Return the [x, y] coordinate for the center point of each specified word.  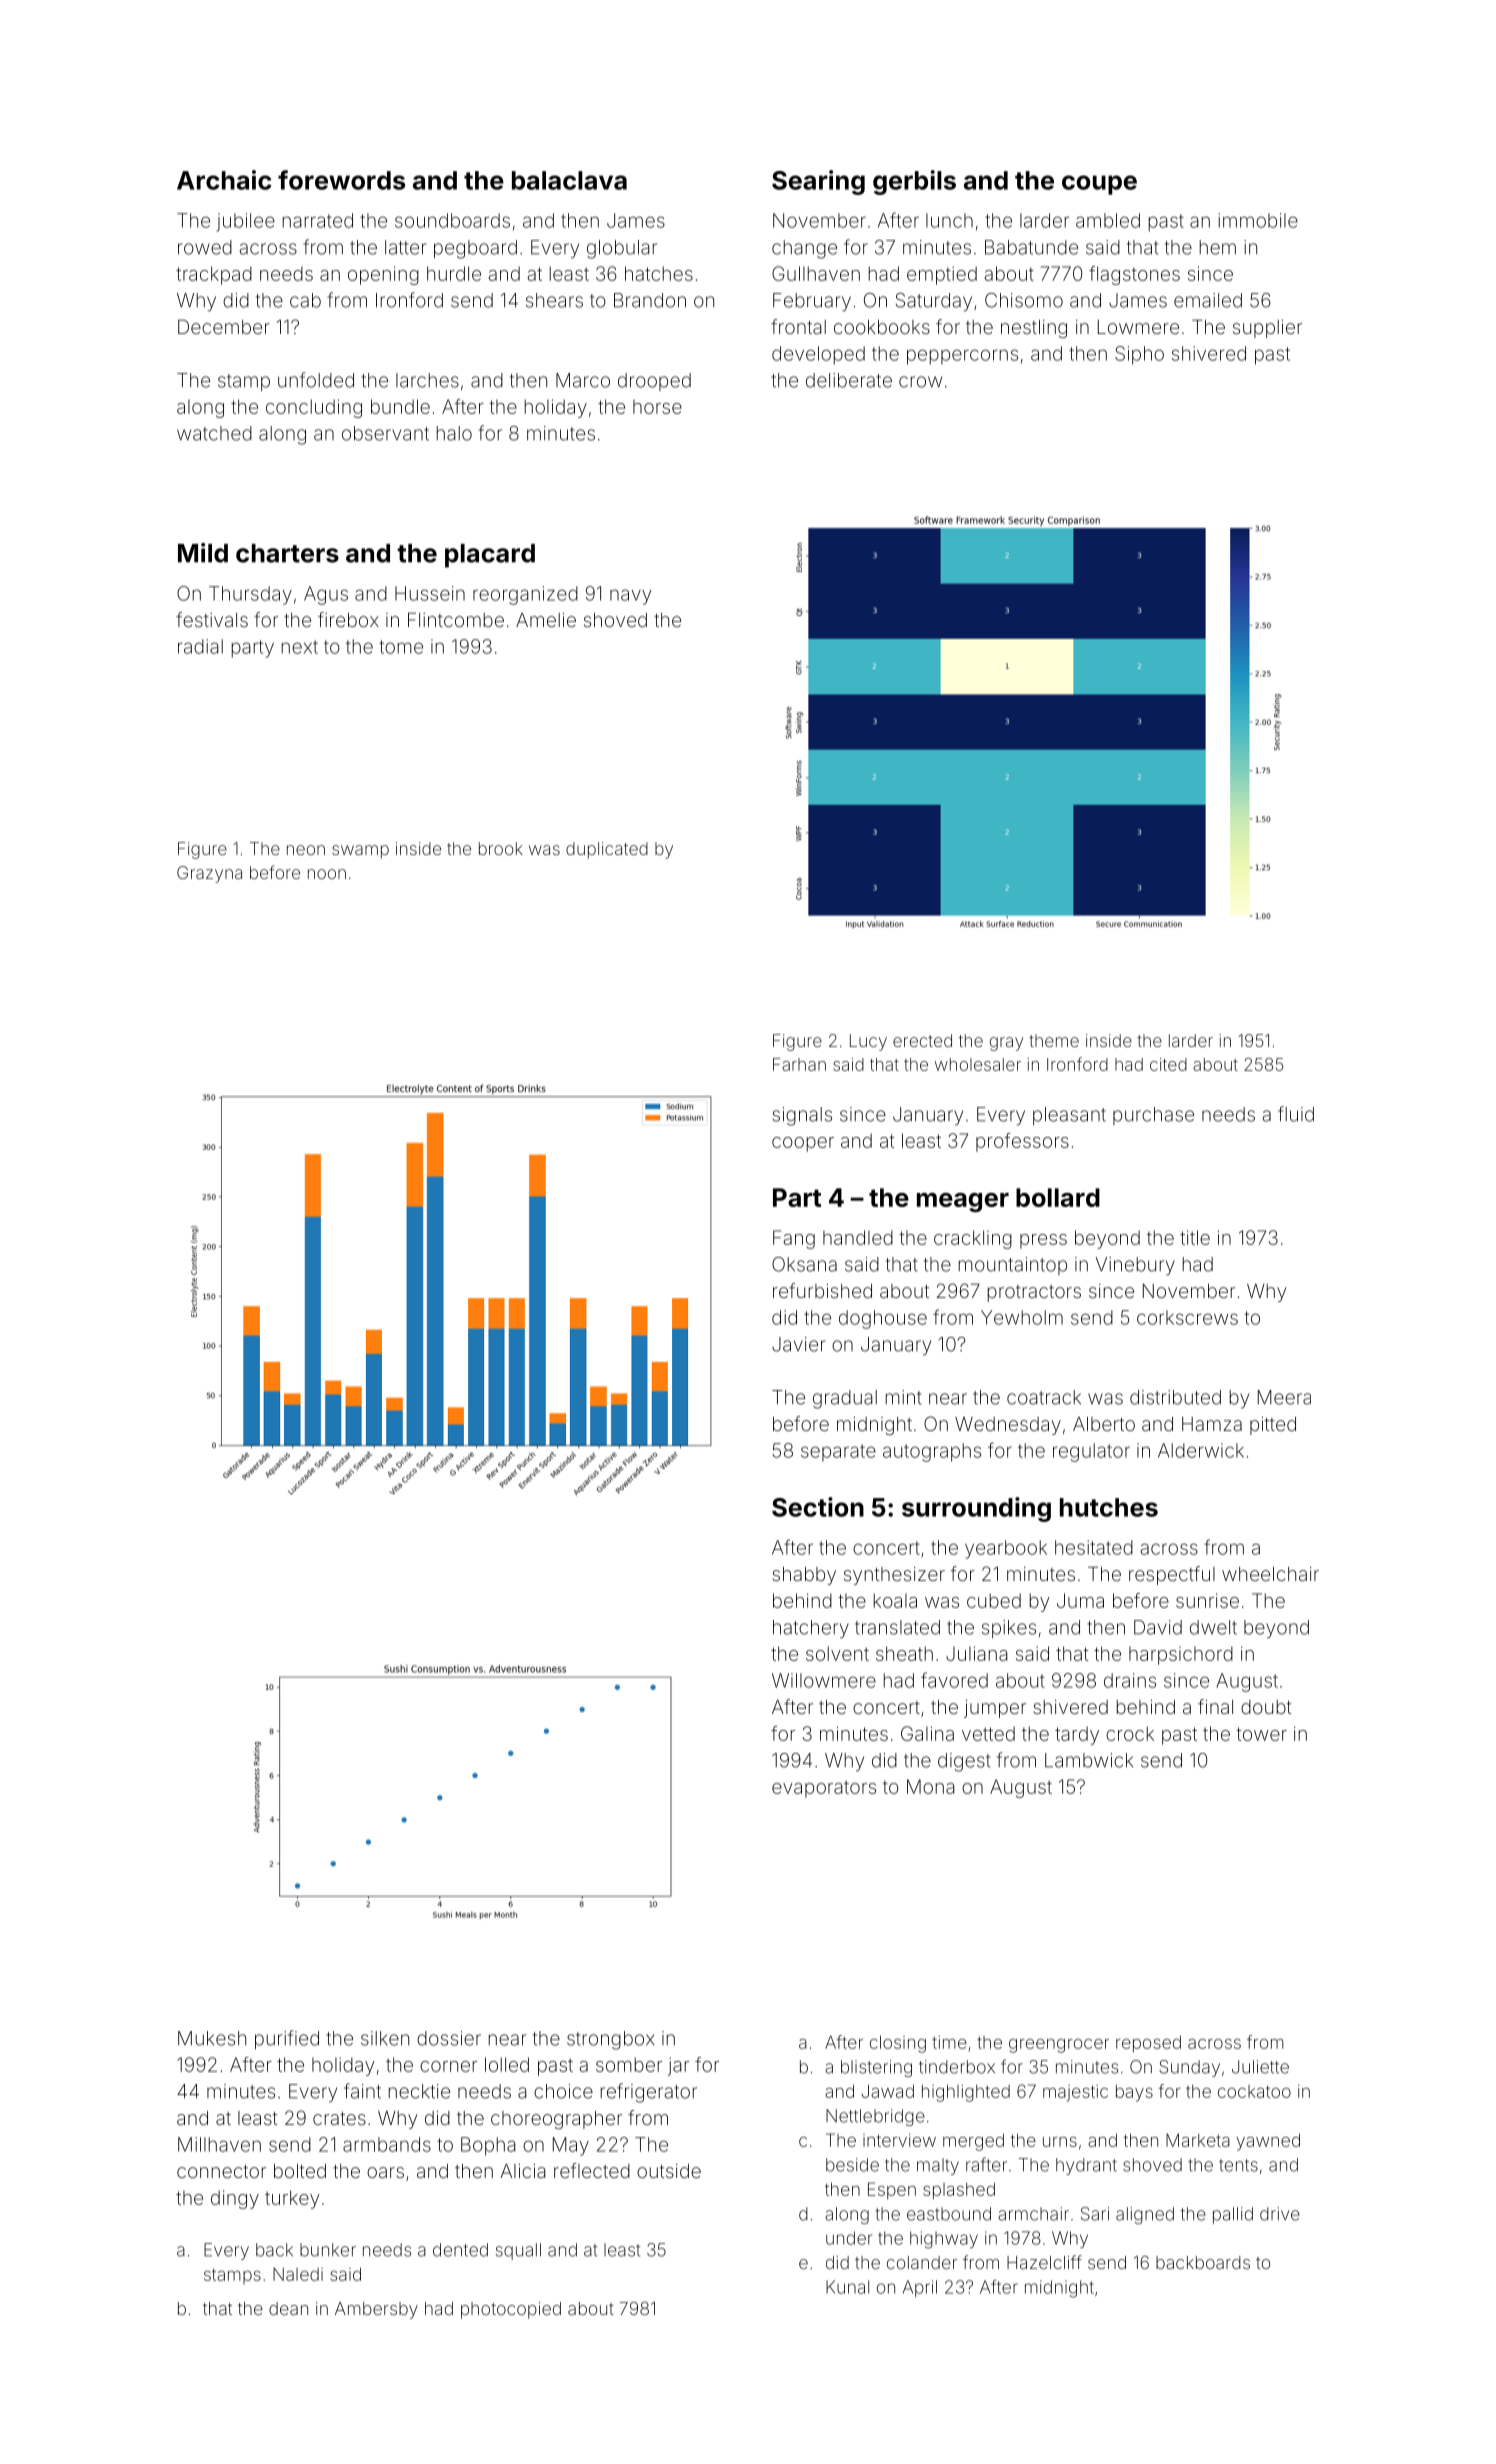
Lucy [868, 1042]
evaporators [824, 1789]
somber [629, 2064]
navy [630, 597]
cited [1168, 1064]
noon [327, 874]
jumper [995, 1709]
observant [385, 433]
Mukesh [212, 2038]
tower [1261, 1734]
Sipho [1139, 355]
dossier [449, 2038]
